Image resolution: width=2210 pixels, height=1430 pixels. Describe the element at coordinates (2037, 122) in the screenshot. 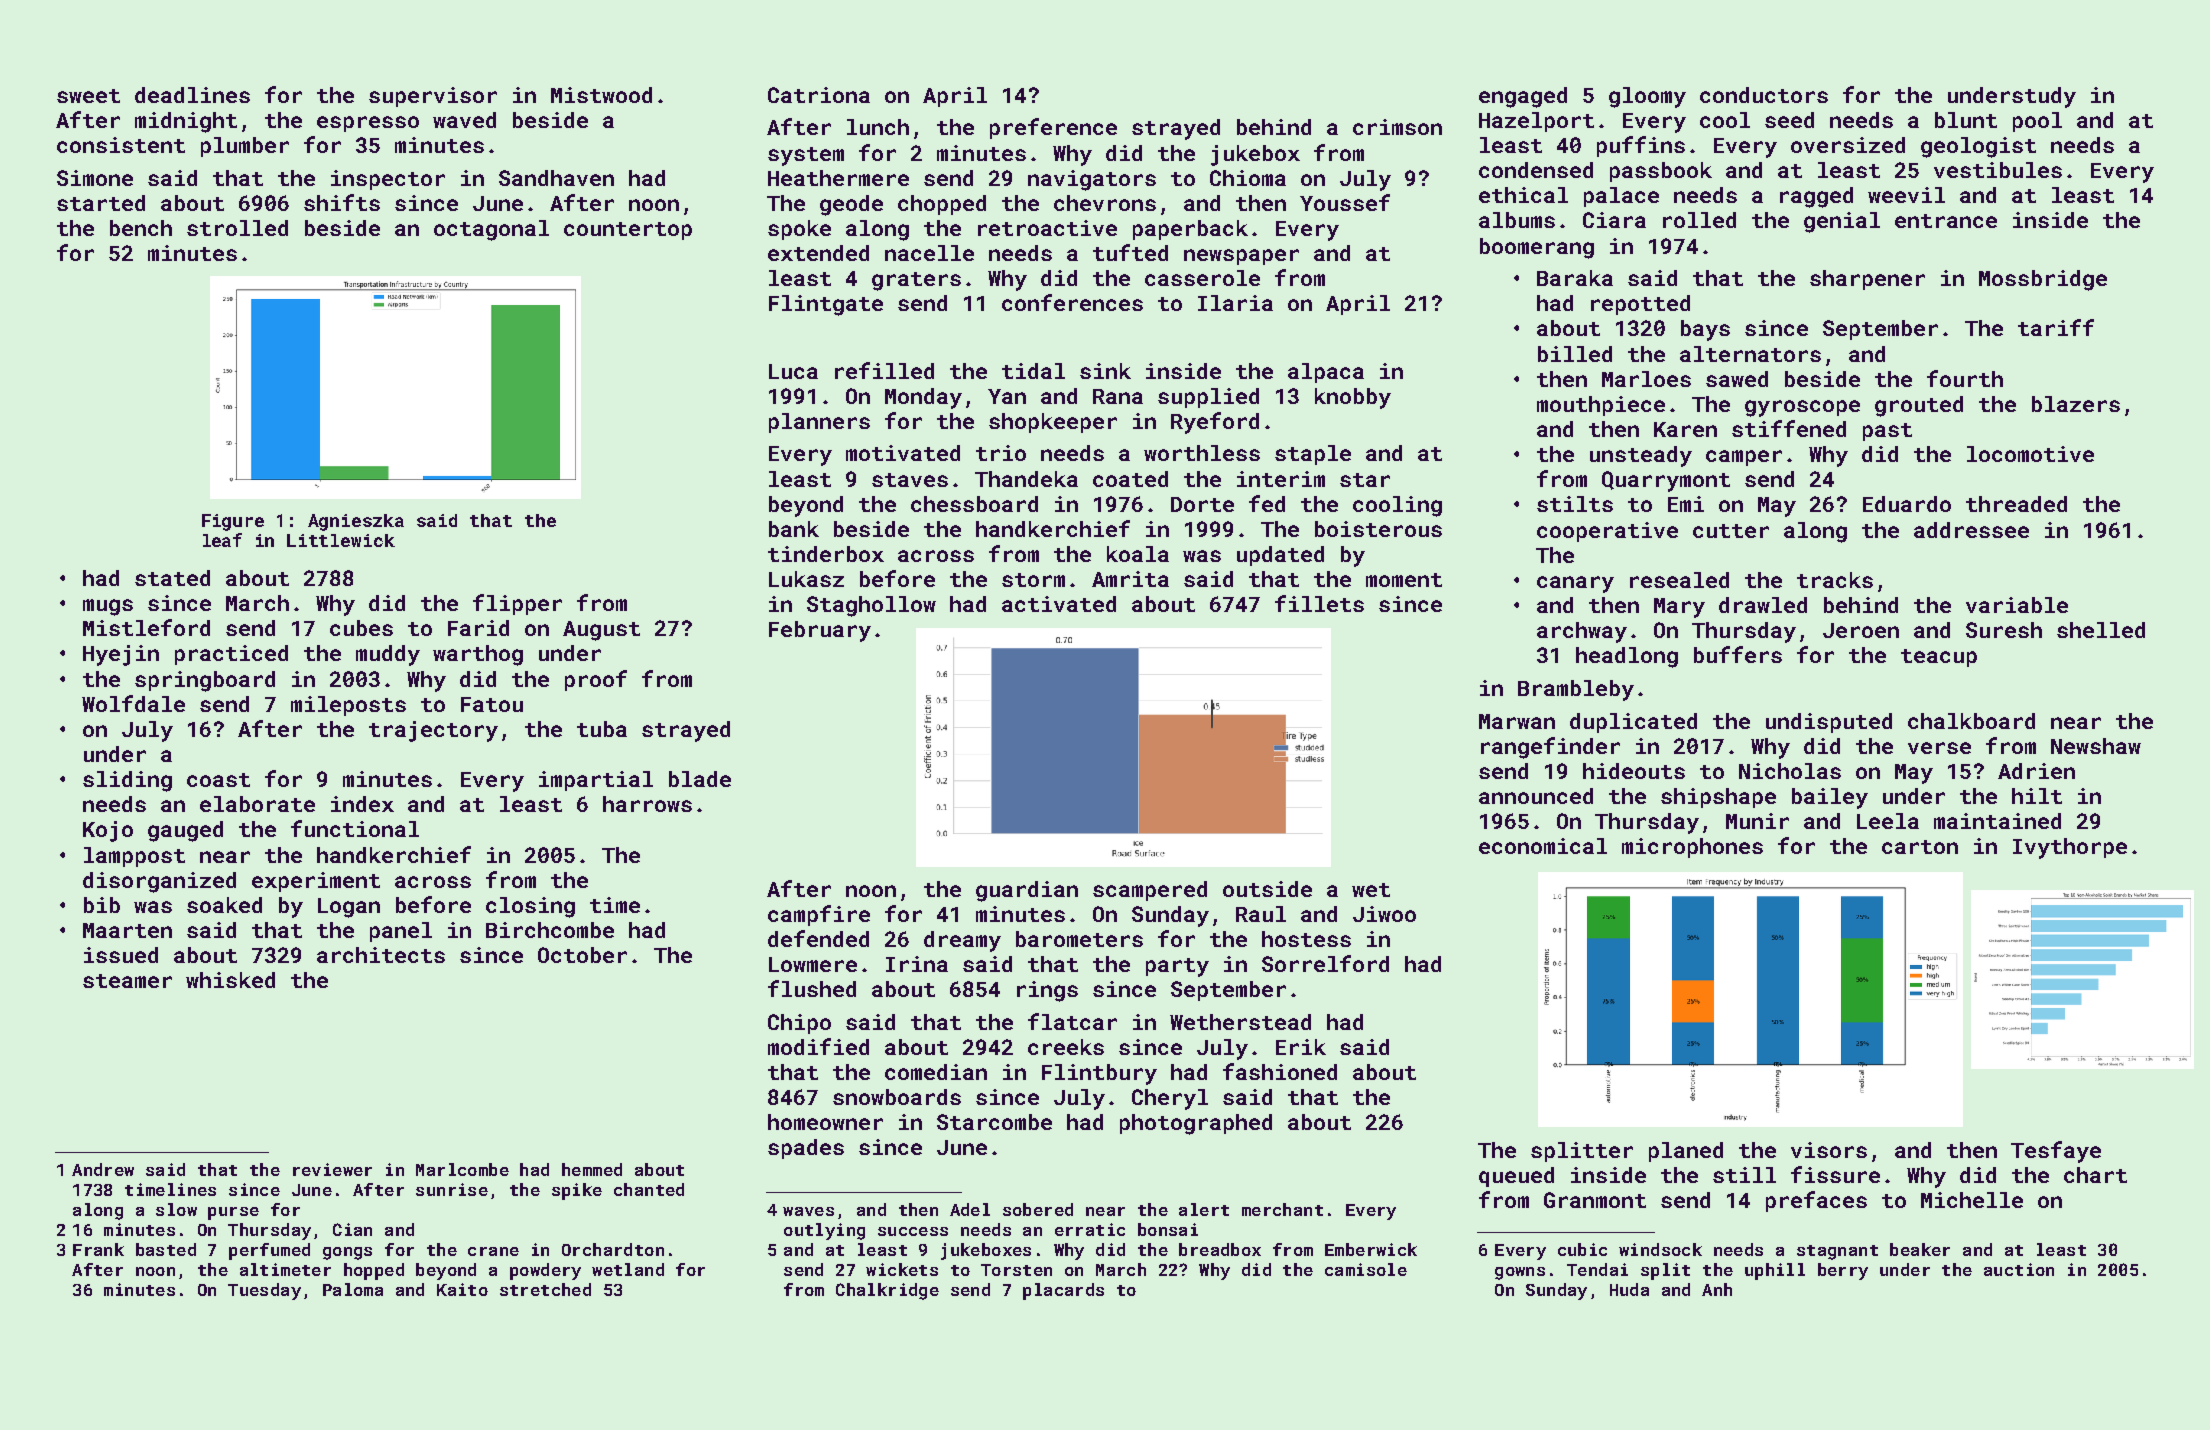

I see `pool` at that location.
